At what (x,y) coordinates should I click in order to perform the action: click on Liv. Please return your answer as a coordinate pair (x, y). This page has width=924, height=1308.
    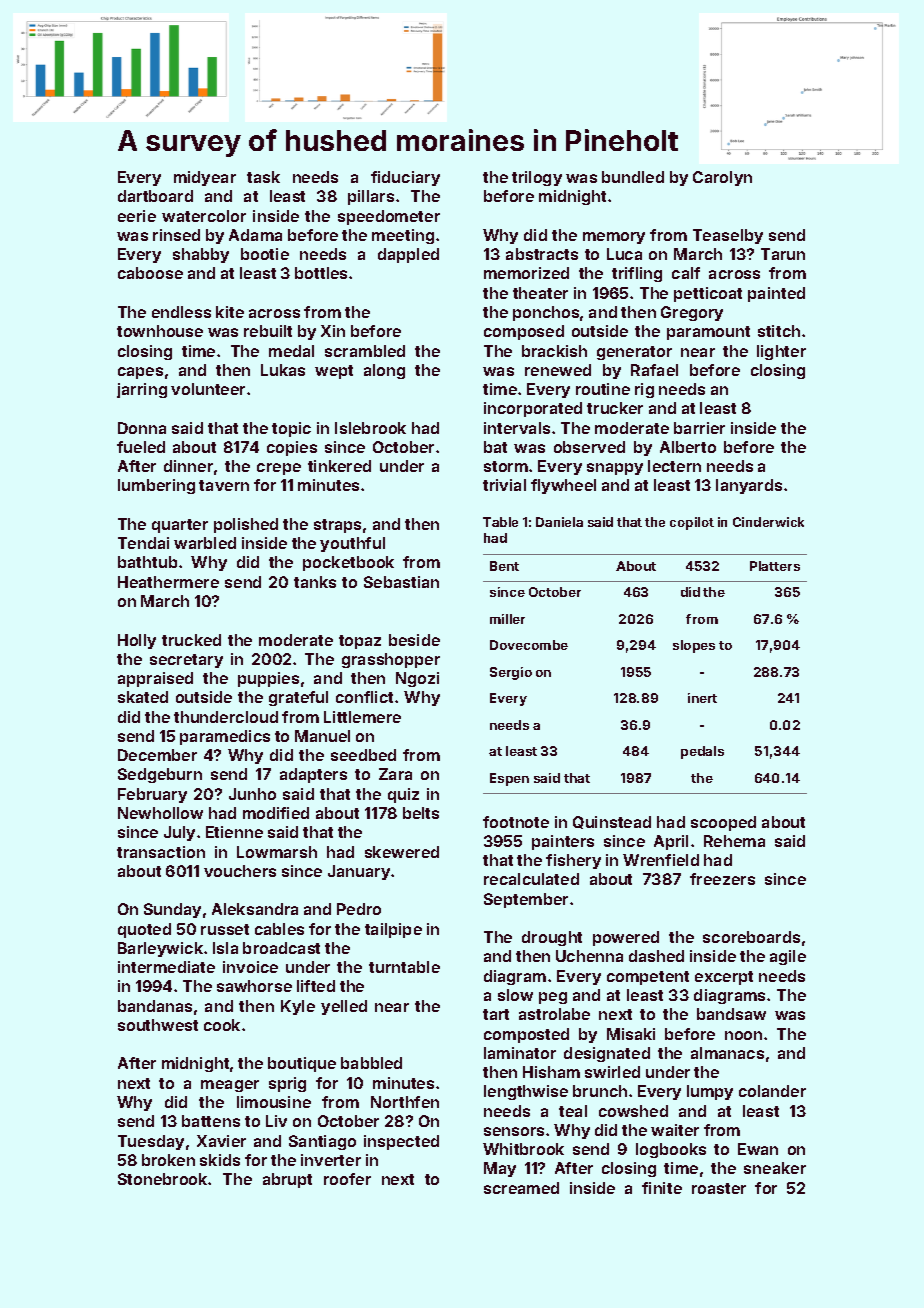
    Looking at the image, I should click on (276, 1121).
